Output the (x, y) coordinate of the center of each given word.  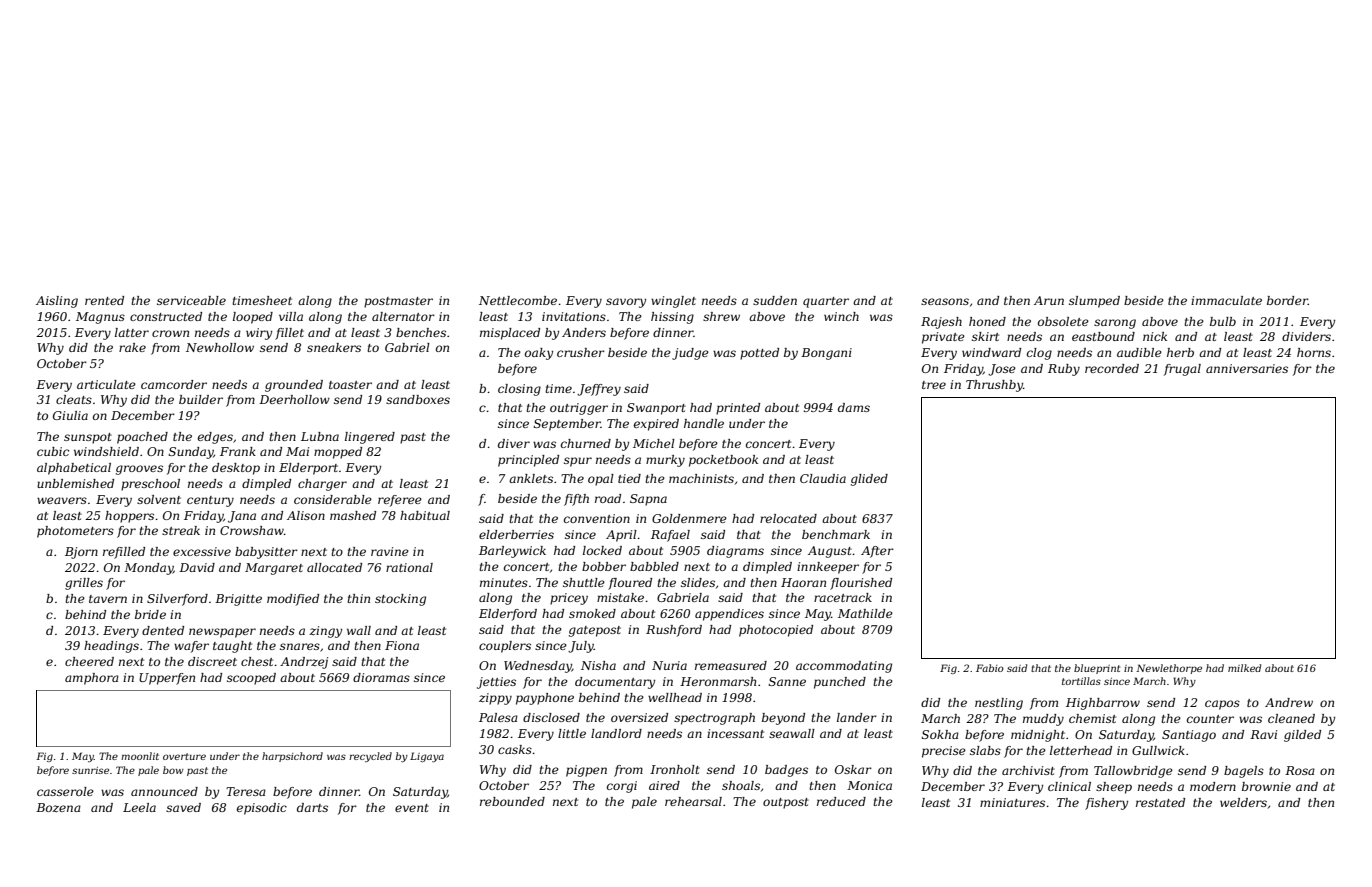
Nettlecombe (518, 300)
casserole (65, 791)
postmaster (398, 302)
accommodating (844, 667)
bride (150, 614)
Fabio (990, 668)
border (1287, 300)
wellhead (675, 697)
